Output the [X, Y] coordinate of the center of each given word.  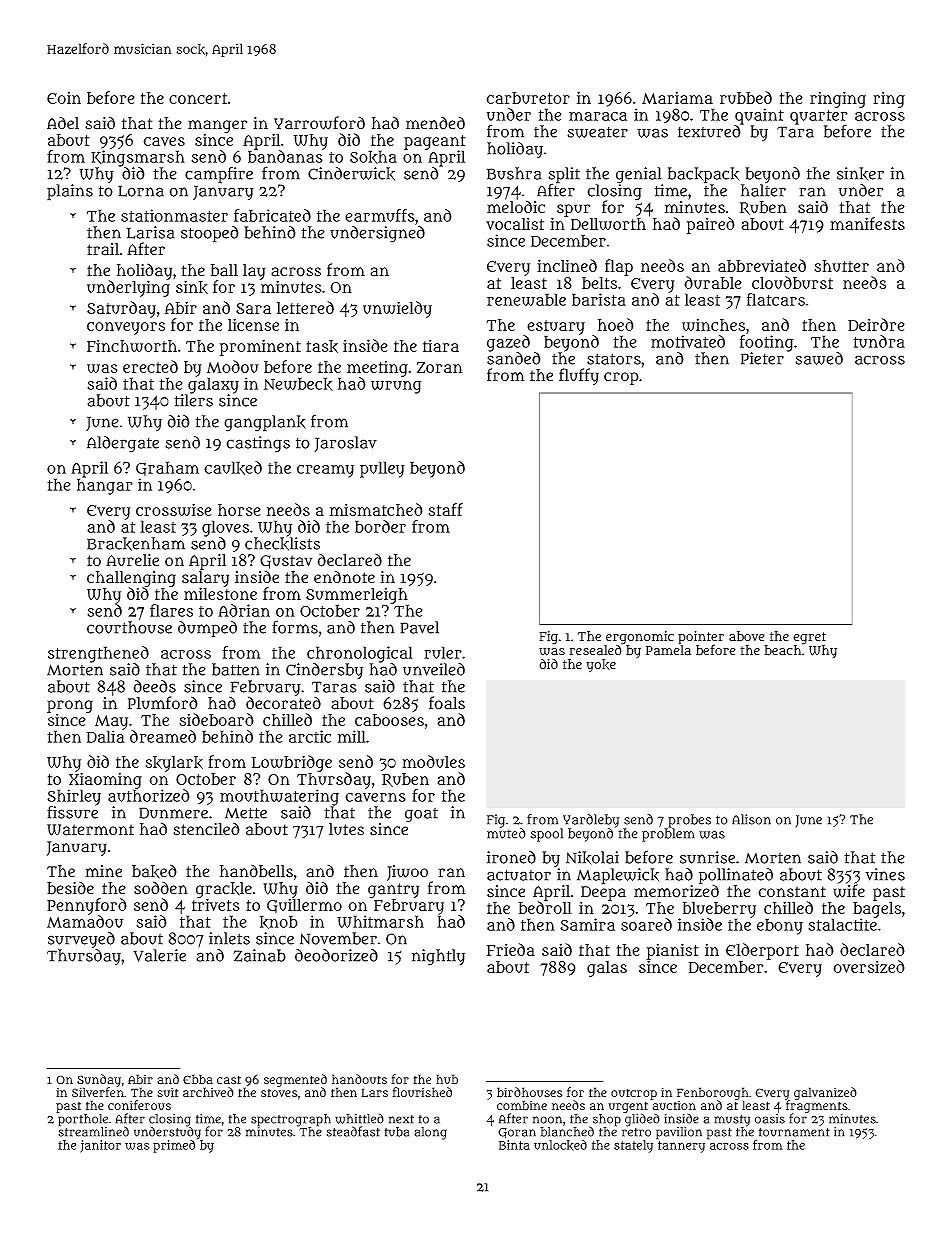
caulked [233, 468]
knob [279, 922]
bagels [877, 910]
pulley [382, 469]
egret [809, 638]
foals [447, 703]
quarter [819, 117]
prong [70, 706]
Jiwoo [407, 873]
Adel [63, 123]
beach [782, 650]
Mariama [677, 98]
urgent [628, 1108]
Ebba [198, 1079]
